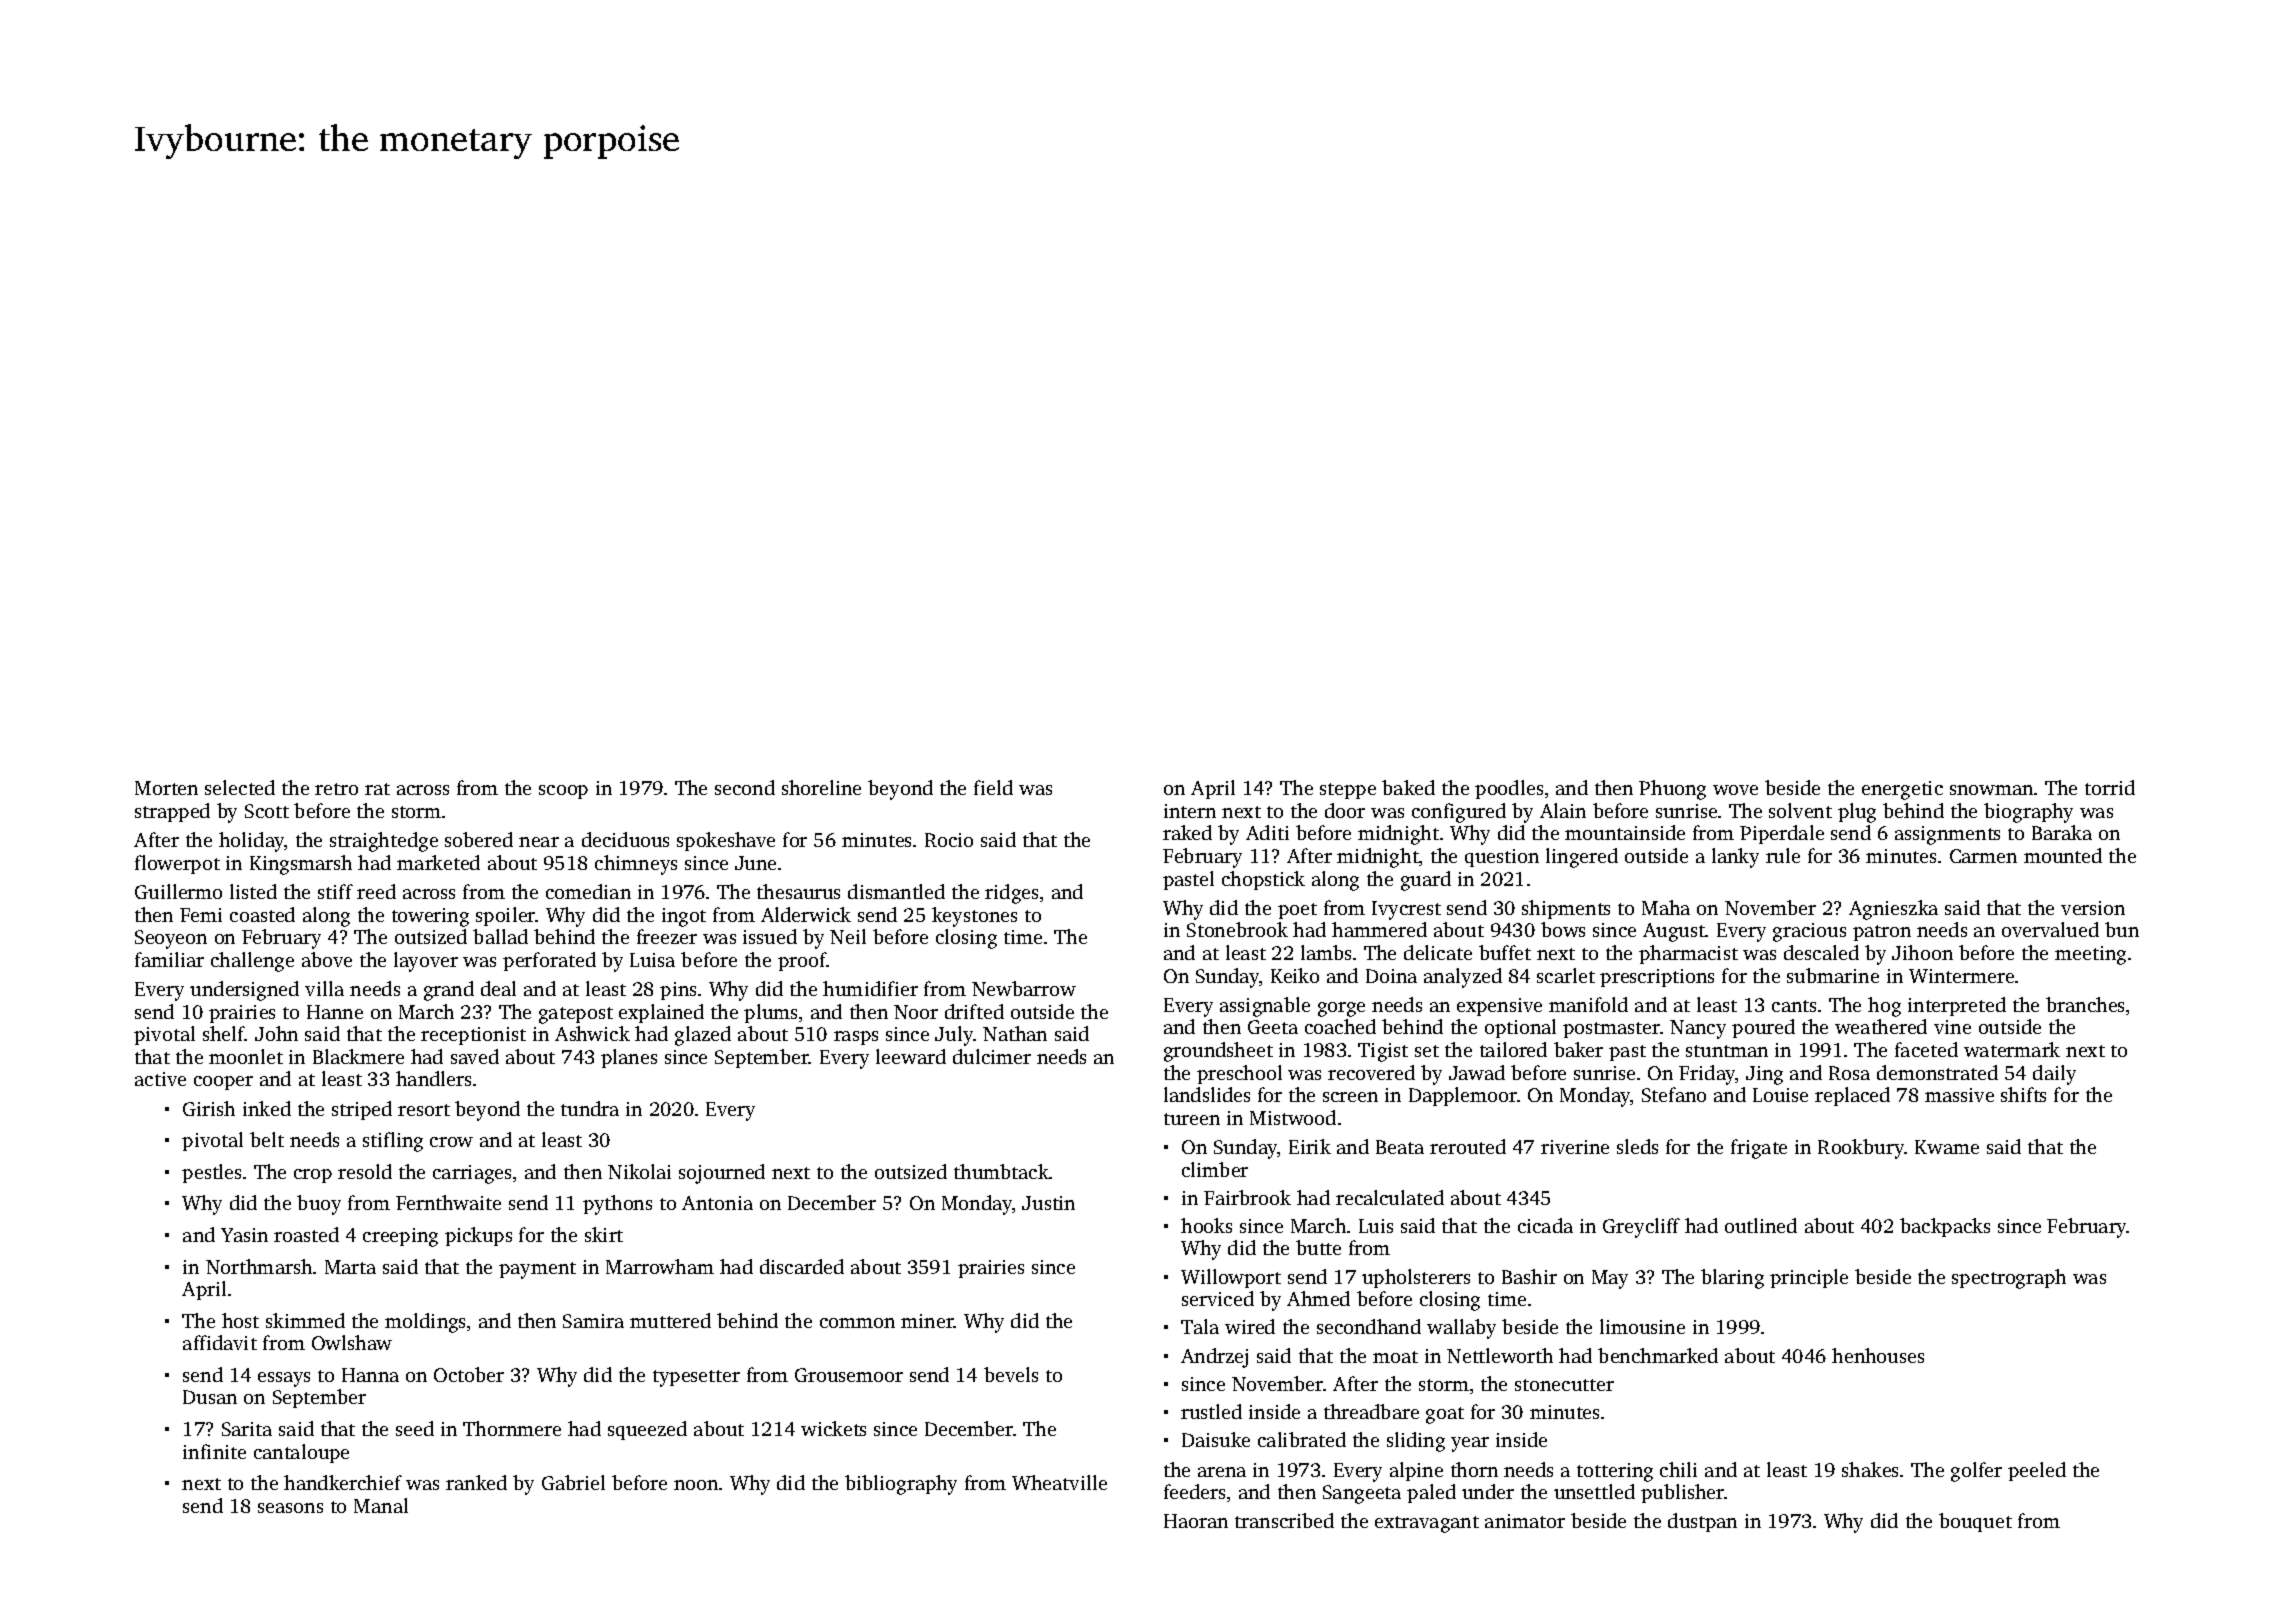 This document has width=2283, height=1615. I want to click on wickets, so click(833, 1428).
